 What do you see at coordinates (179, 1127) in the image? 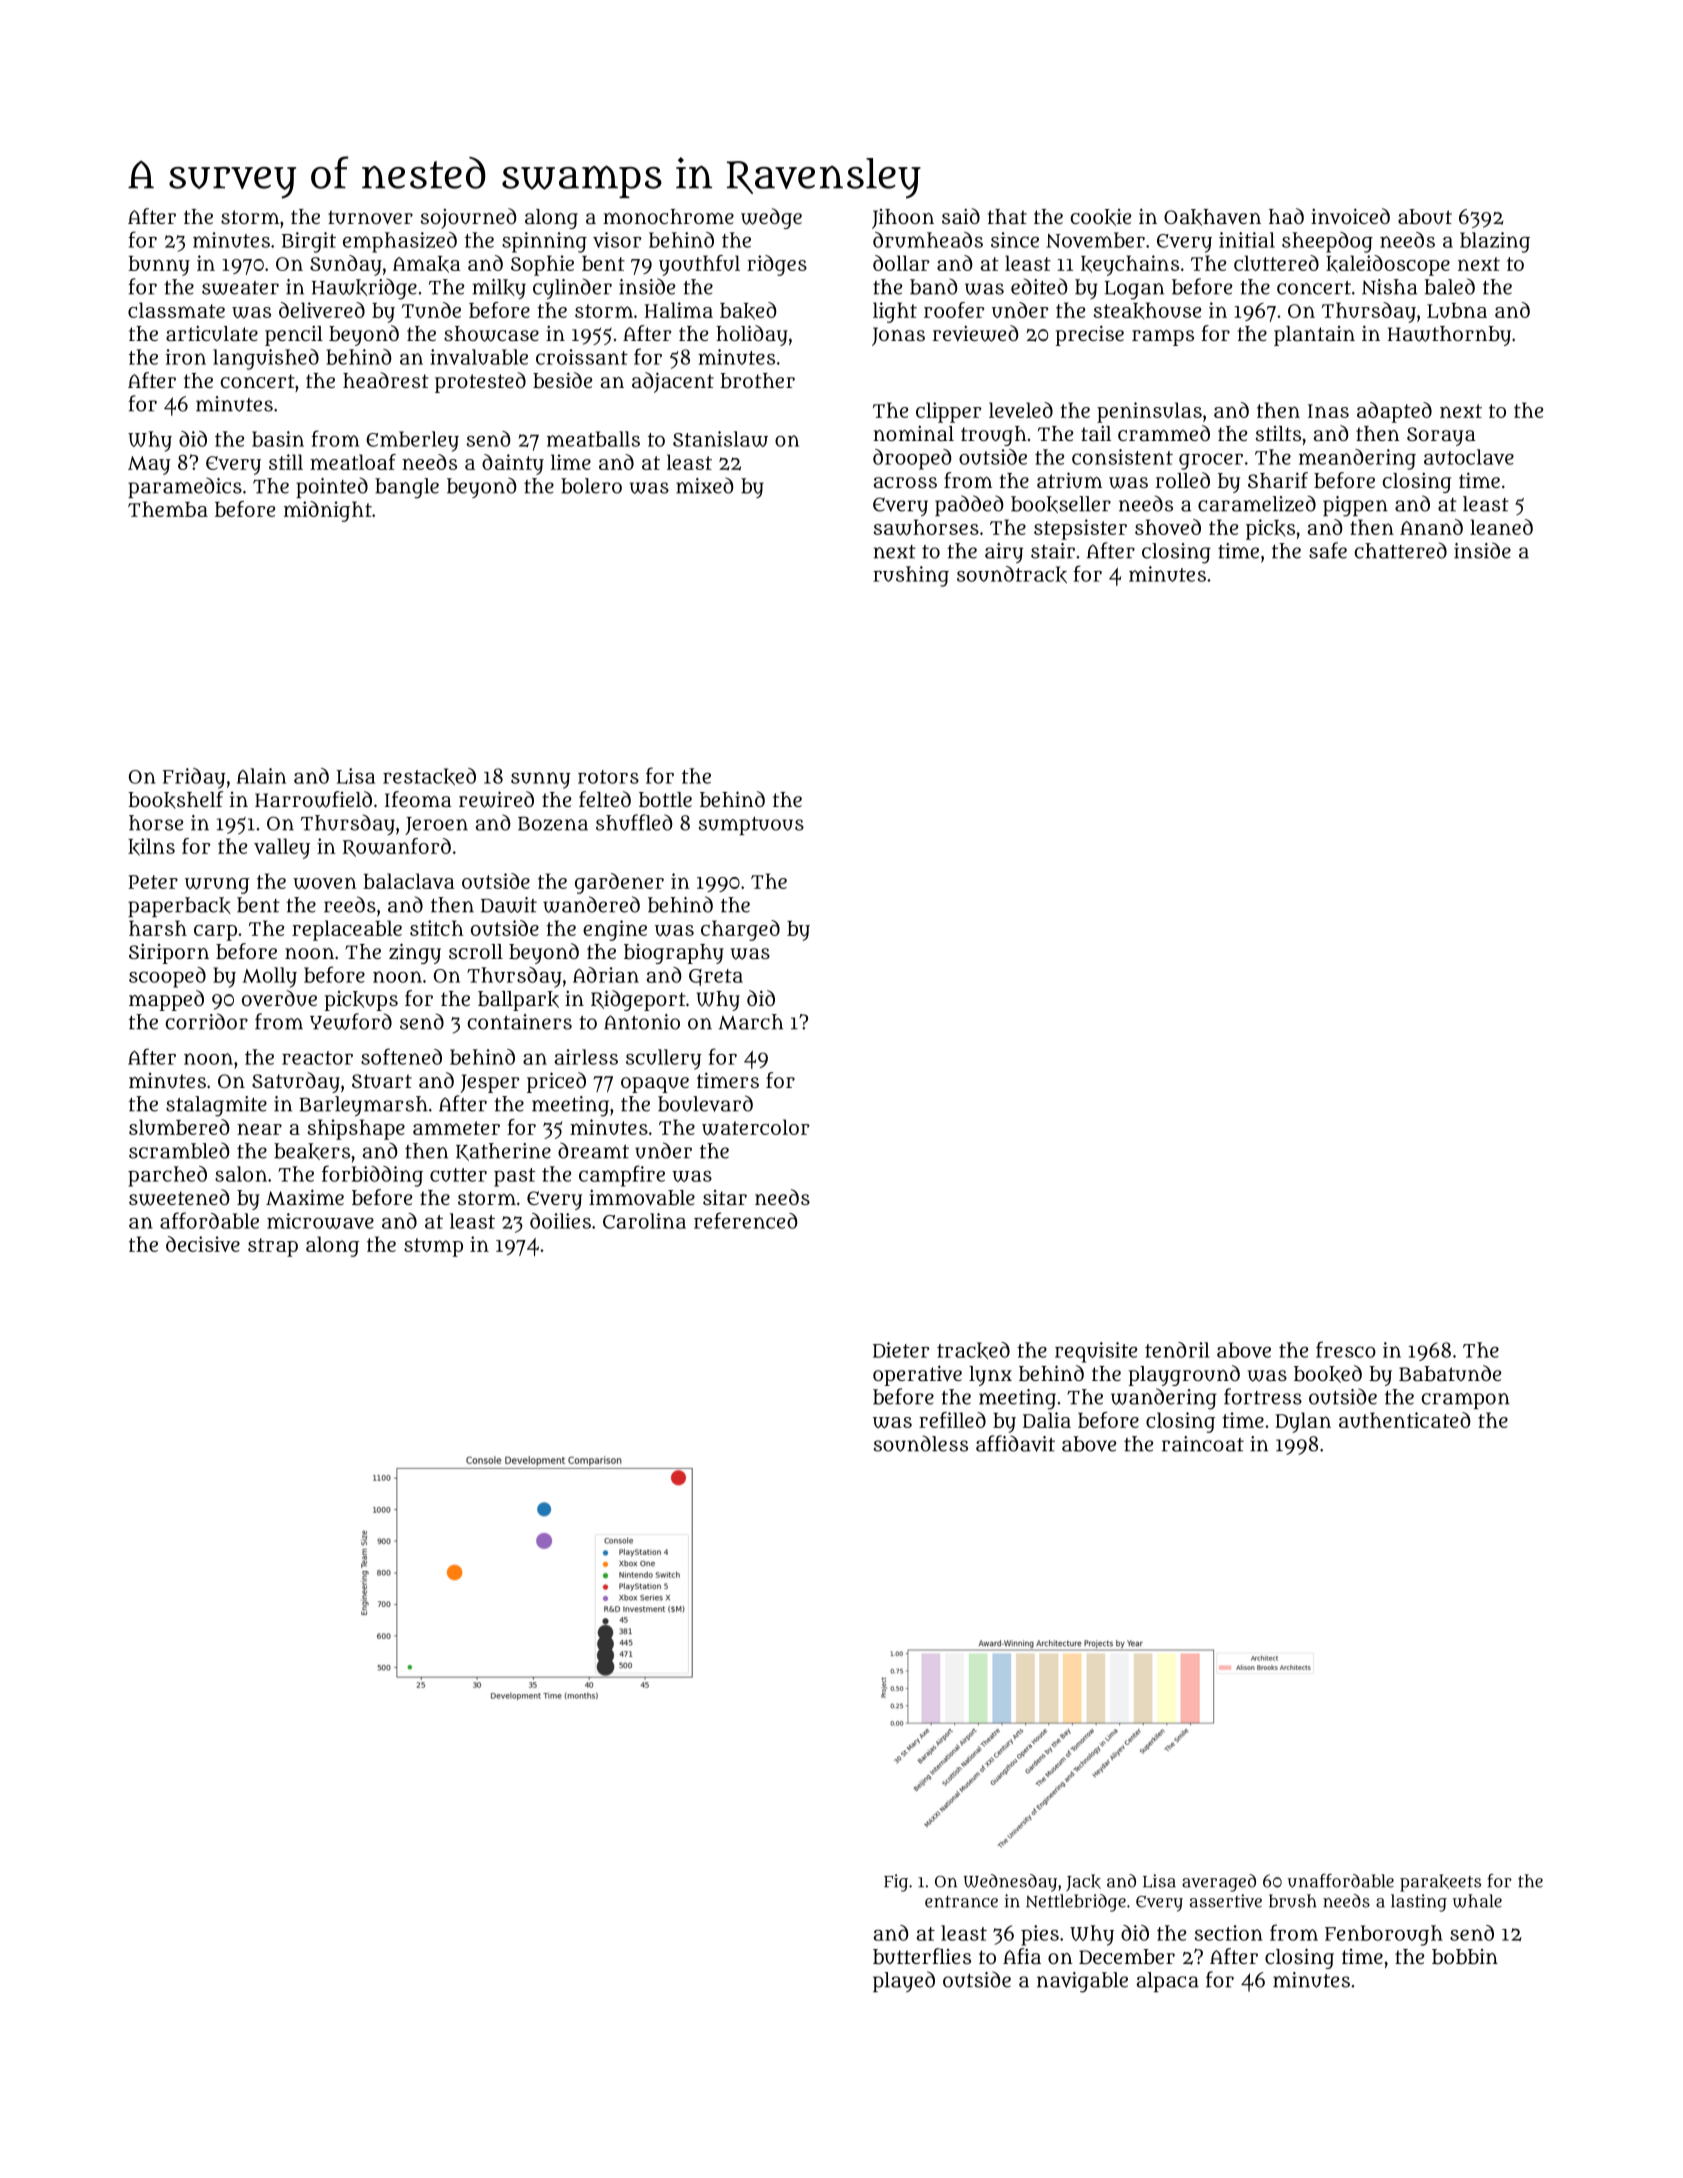
I see `slumbered` at bounding box center [179, 1127].
